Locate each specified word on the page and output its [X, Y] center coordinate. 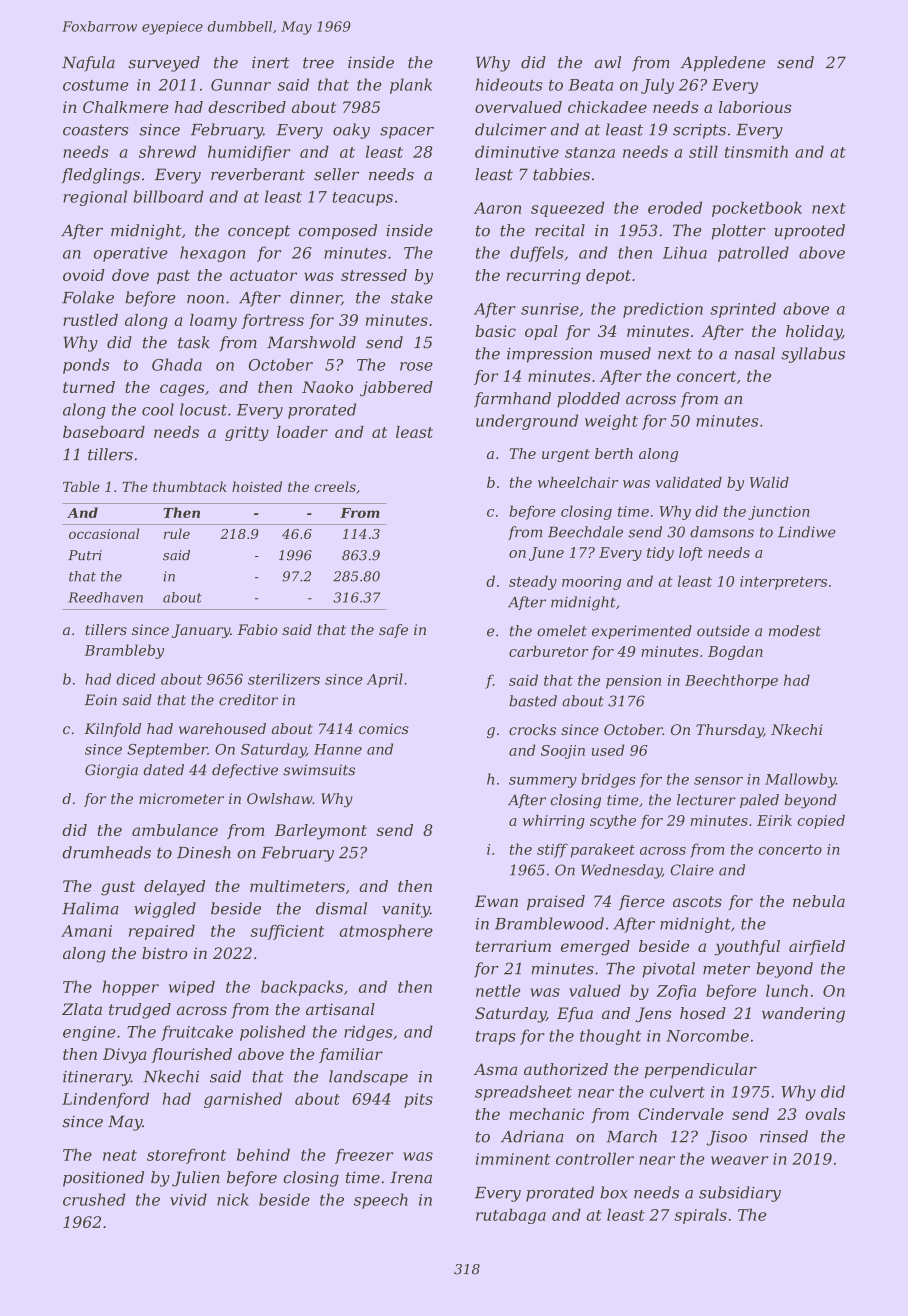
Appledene [723, 64]
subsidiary [740, 1194]
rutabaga [511, 1216]
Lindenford [105, 1100]
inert [271, 62]
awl [607, 62]
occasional [104, 533]
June [546, 554]
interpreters [783, 583]
